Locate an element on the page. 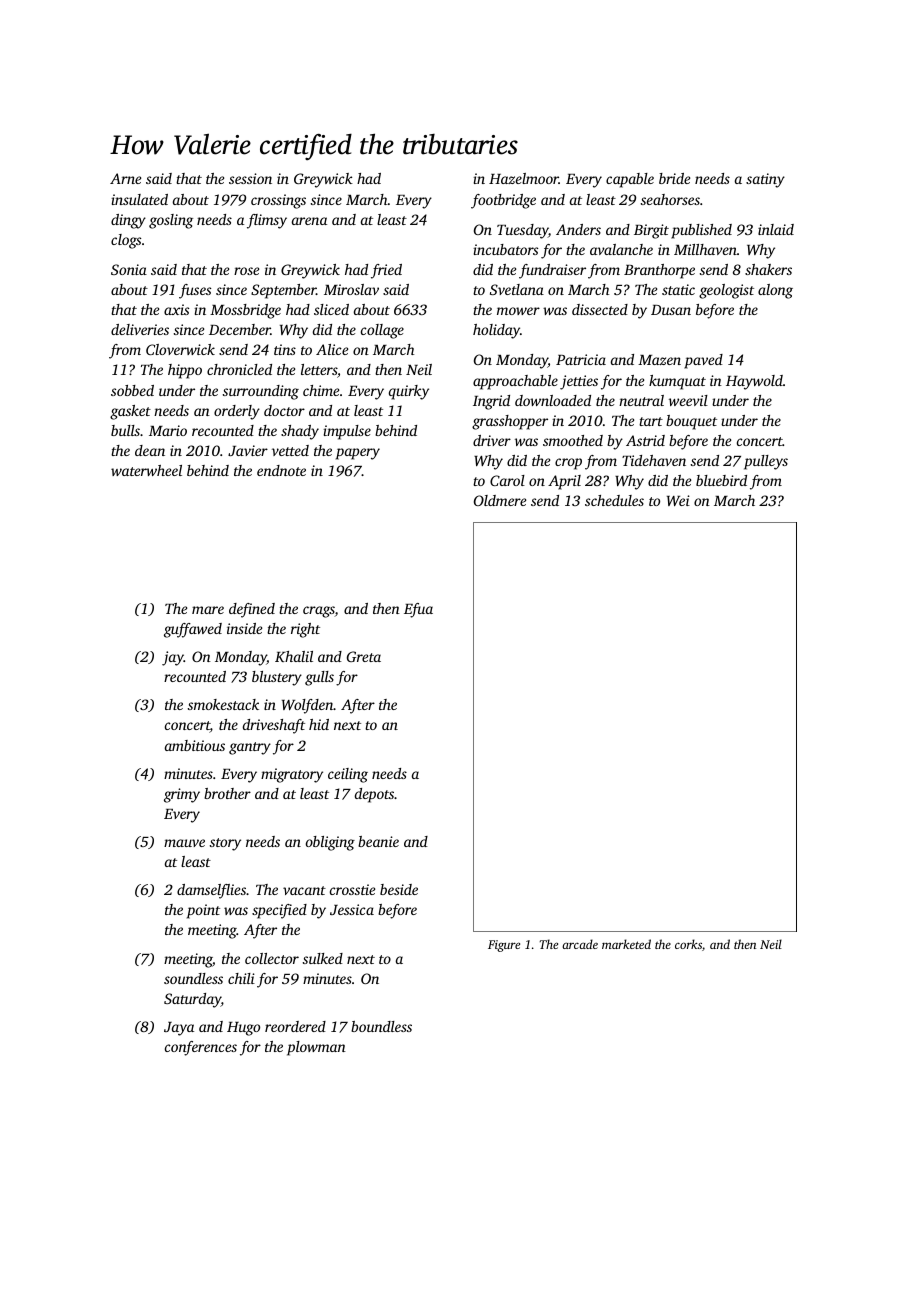 This page has width=908, height=1316. Figure is located at coordinates (504, 946).
